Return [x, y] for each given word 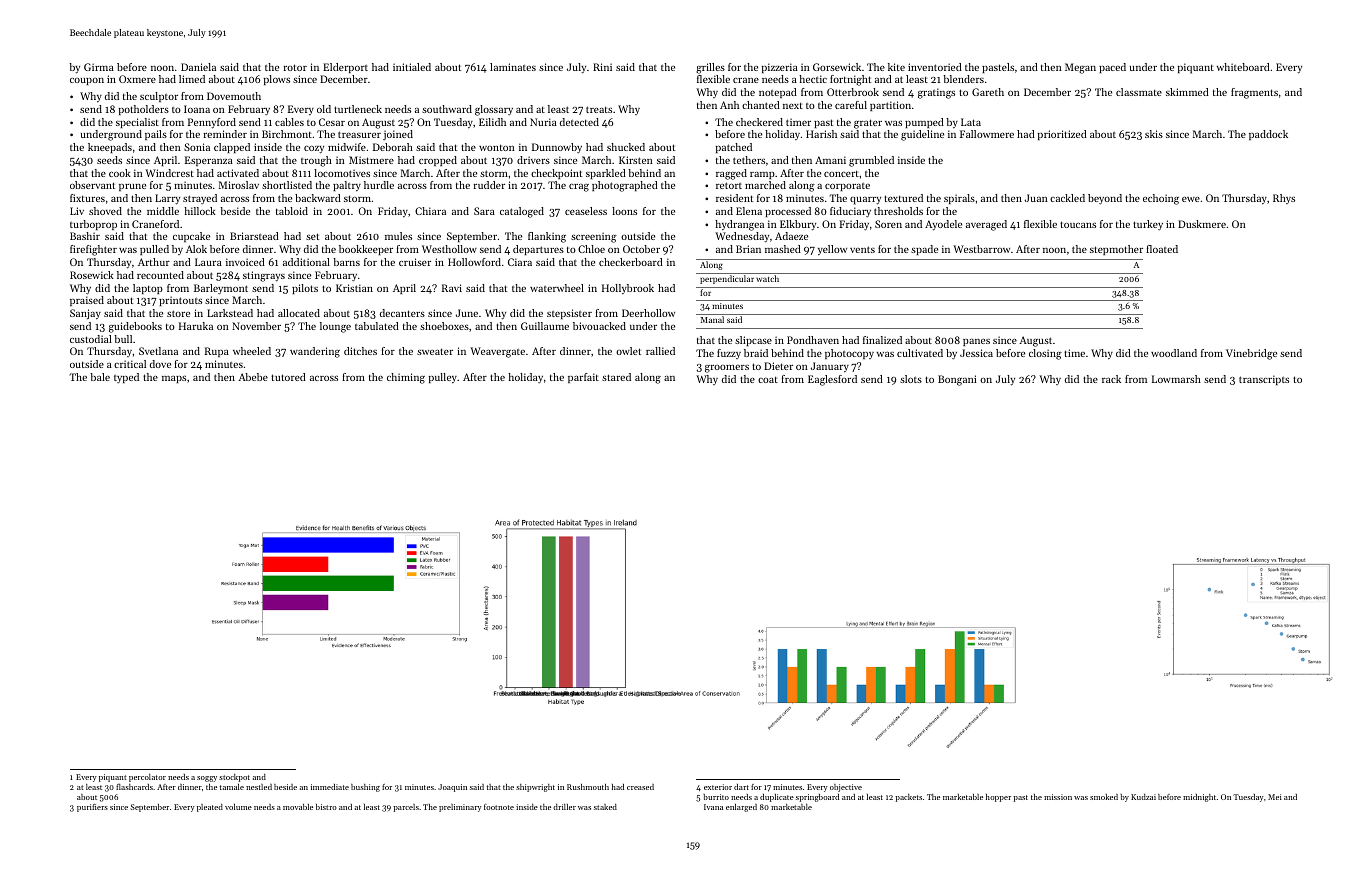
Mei [1275, 797]
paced [1112, 68]
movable [298, 807]
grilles [710, 68]
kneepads [110, 148]
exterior [718, 787]
